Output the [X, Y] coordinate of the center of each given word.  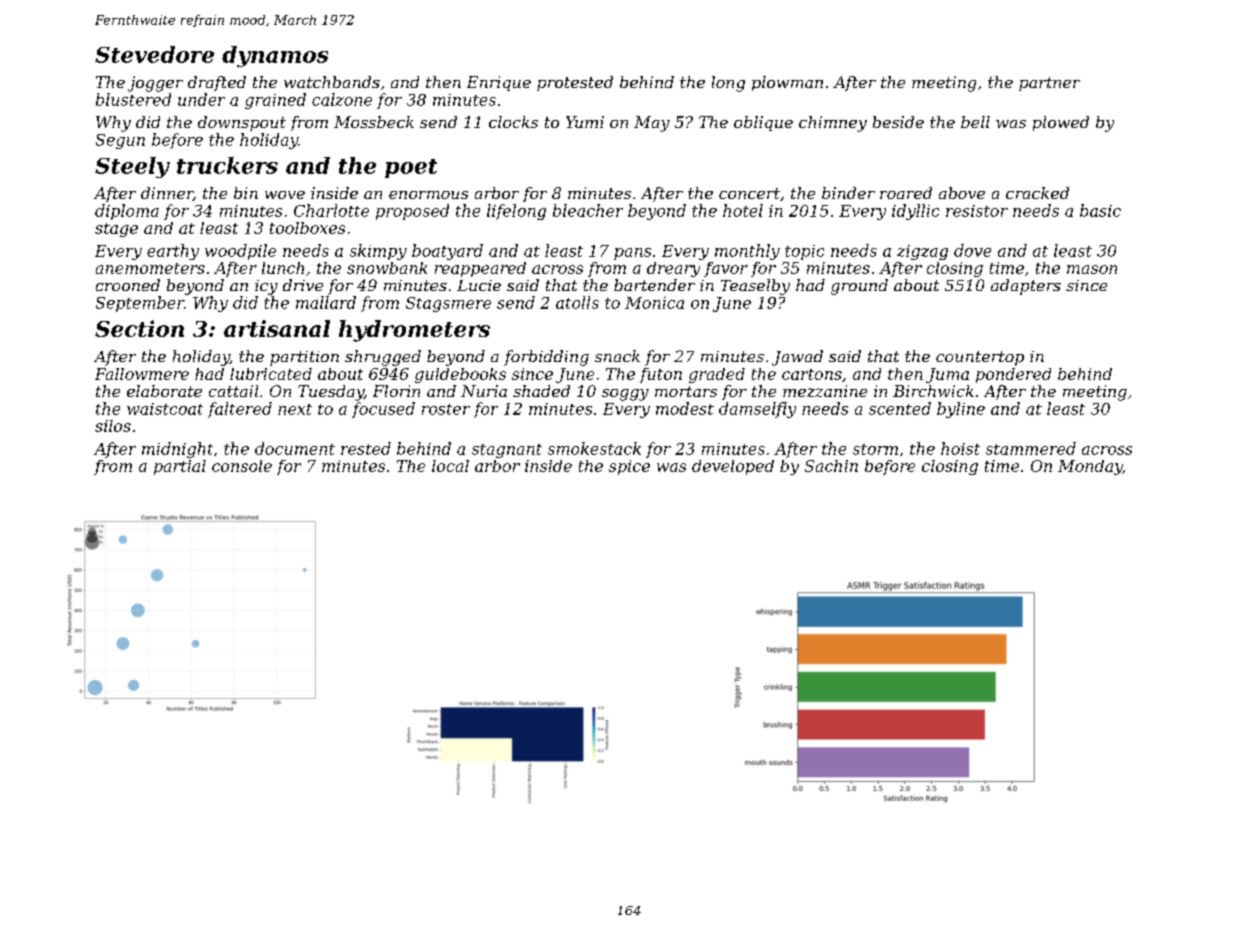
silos [113, 426]
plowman [787, 83]
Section [139, 328]
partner [1049, 84]
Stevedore [154, 54]
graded [717, 375]
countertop [980, 358]
